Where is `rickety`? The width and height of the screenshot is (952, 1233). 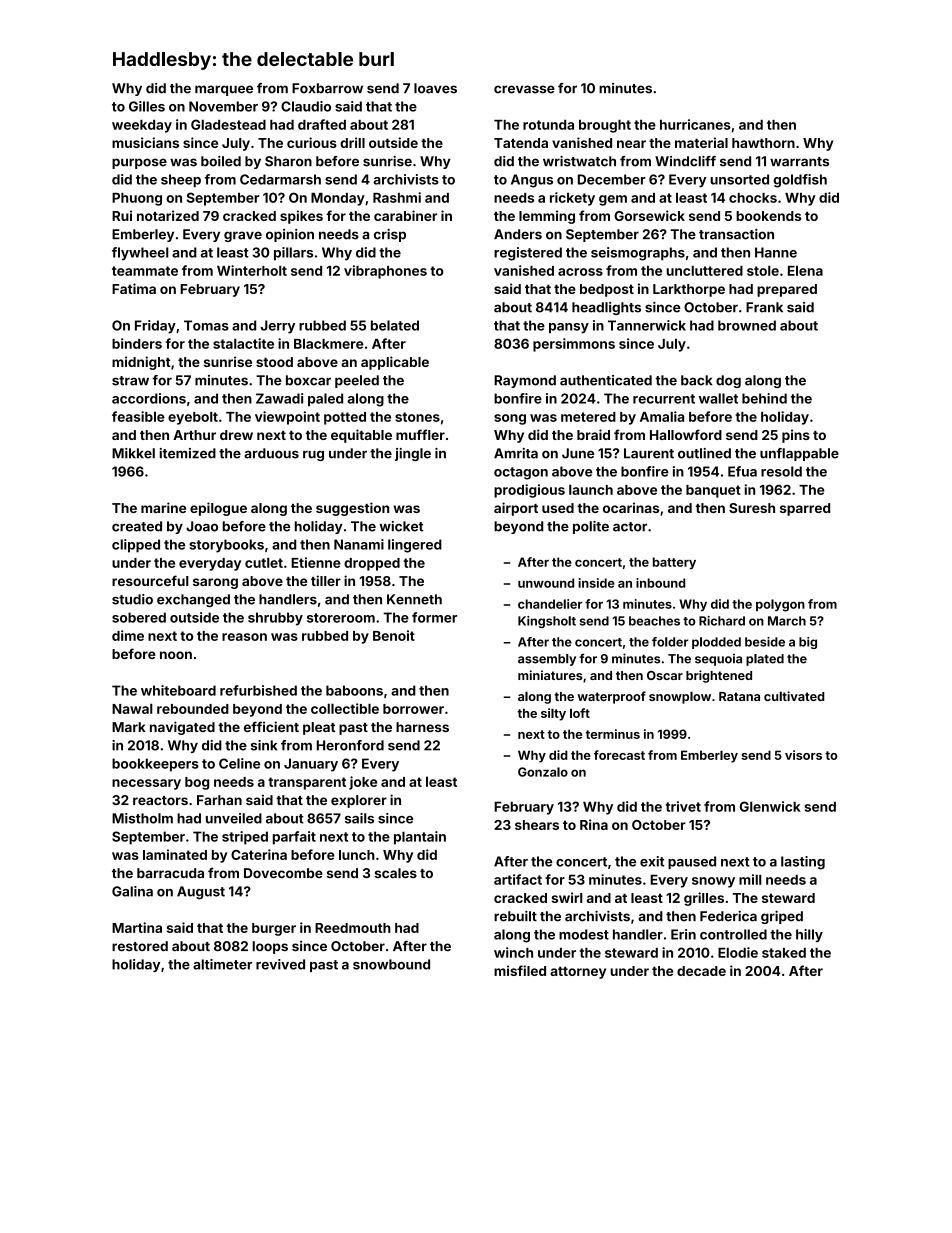 rickety is located at coordinates (572, 199).
